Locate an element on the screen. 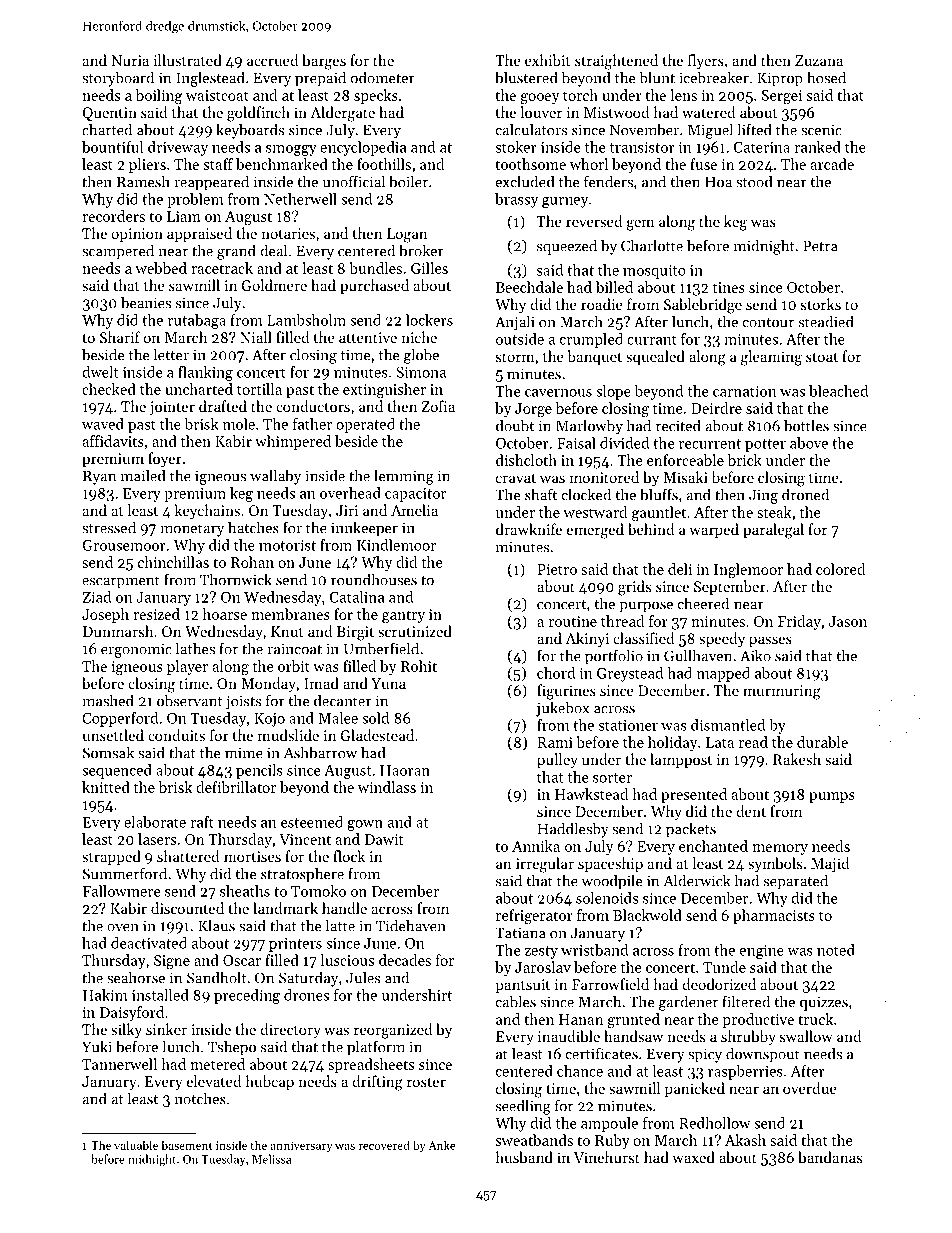 The width and height of the screenshot is (952, 1233). cavernous is located at coordinates (558, 393).
